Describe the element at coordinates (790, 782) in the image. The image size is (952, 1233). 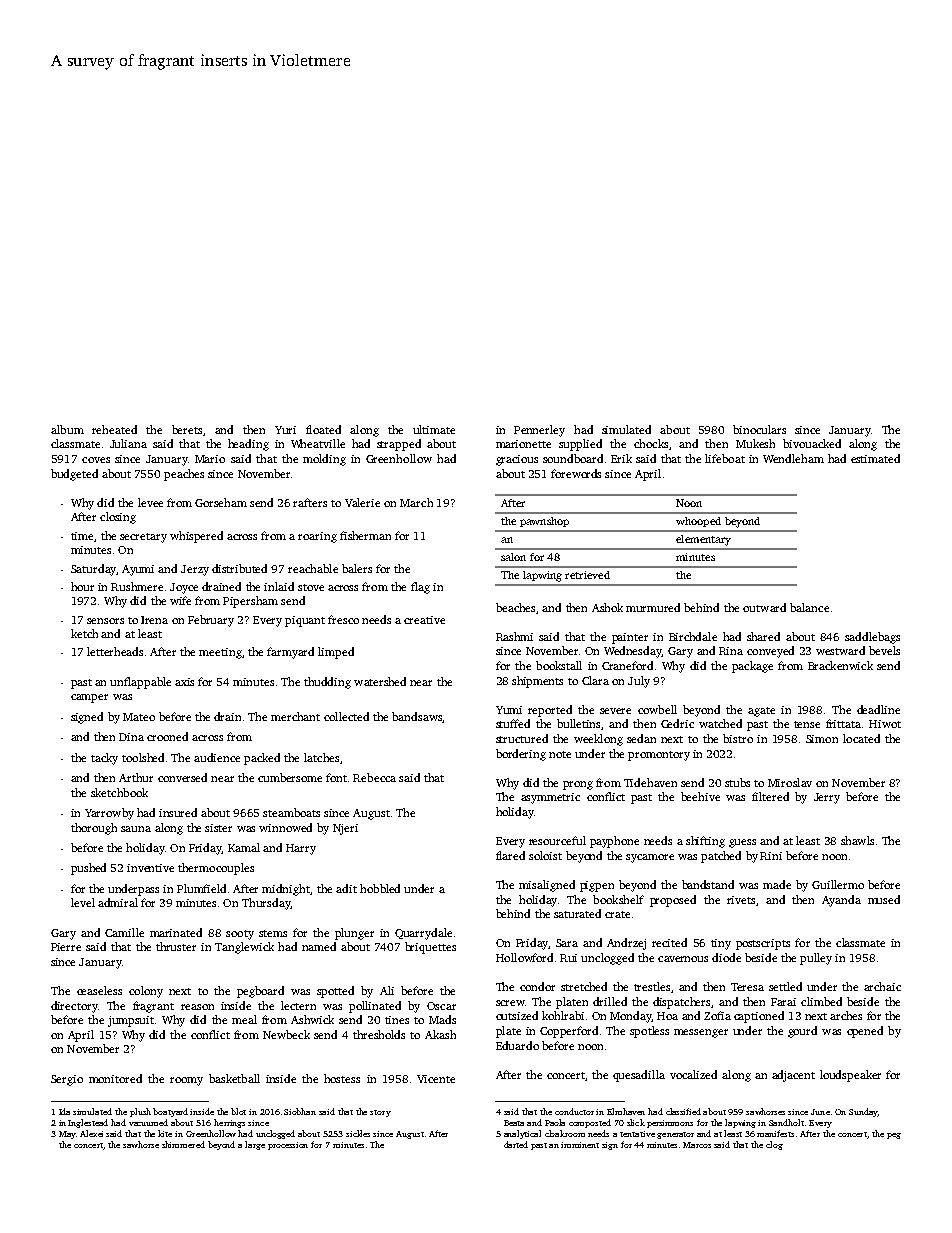
I see `Miroslav` at that location.
